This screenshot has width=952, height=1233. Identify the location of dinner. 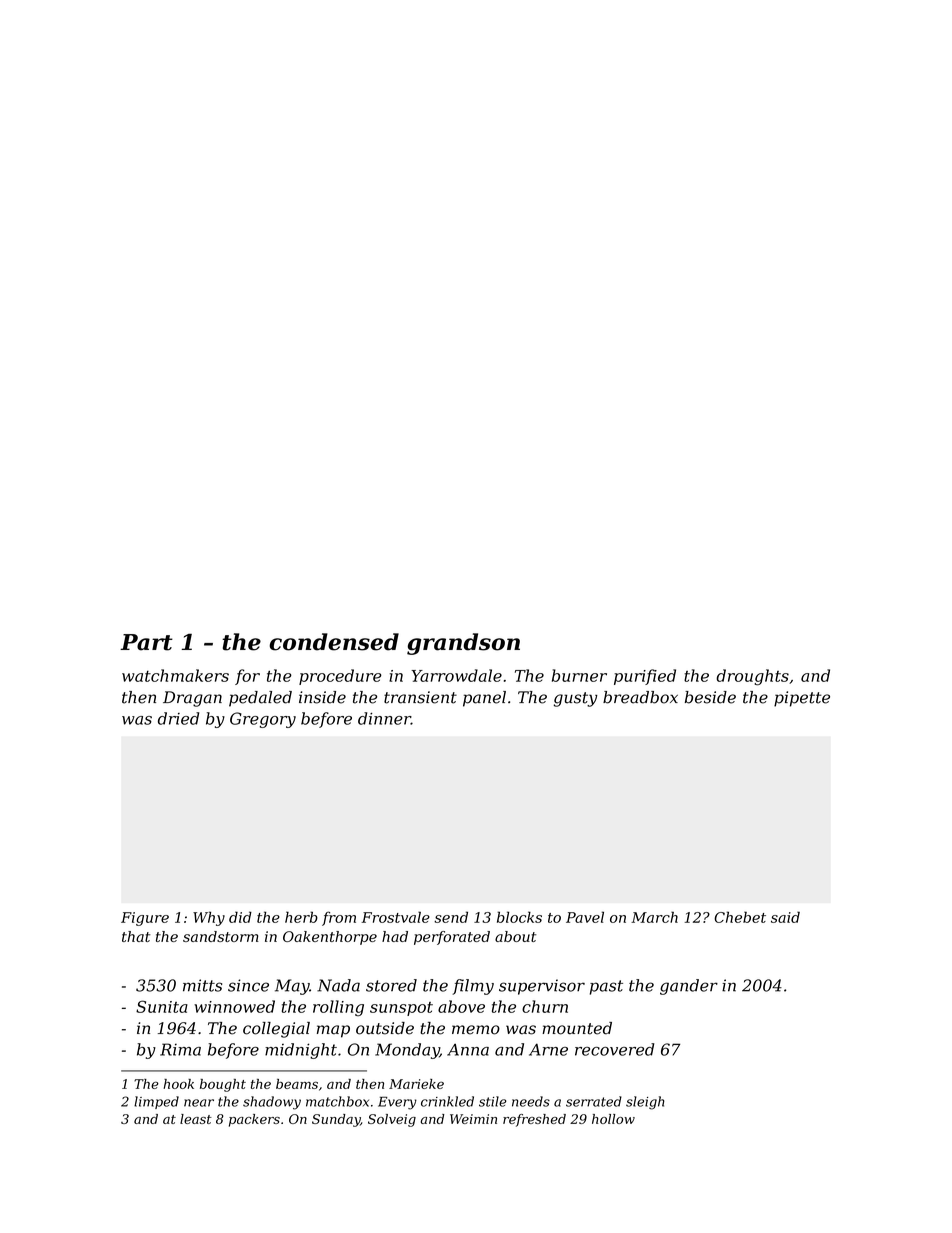
(384, 718).
